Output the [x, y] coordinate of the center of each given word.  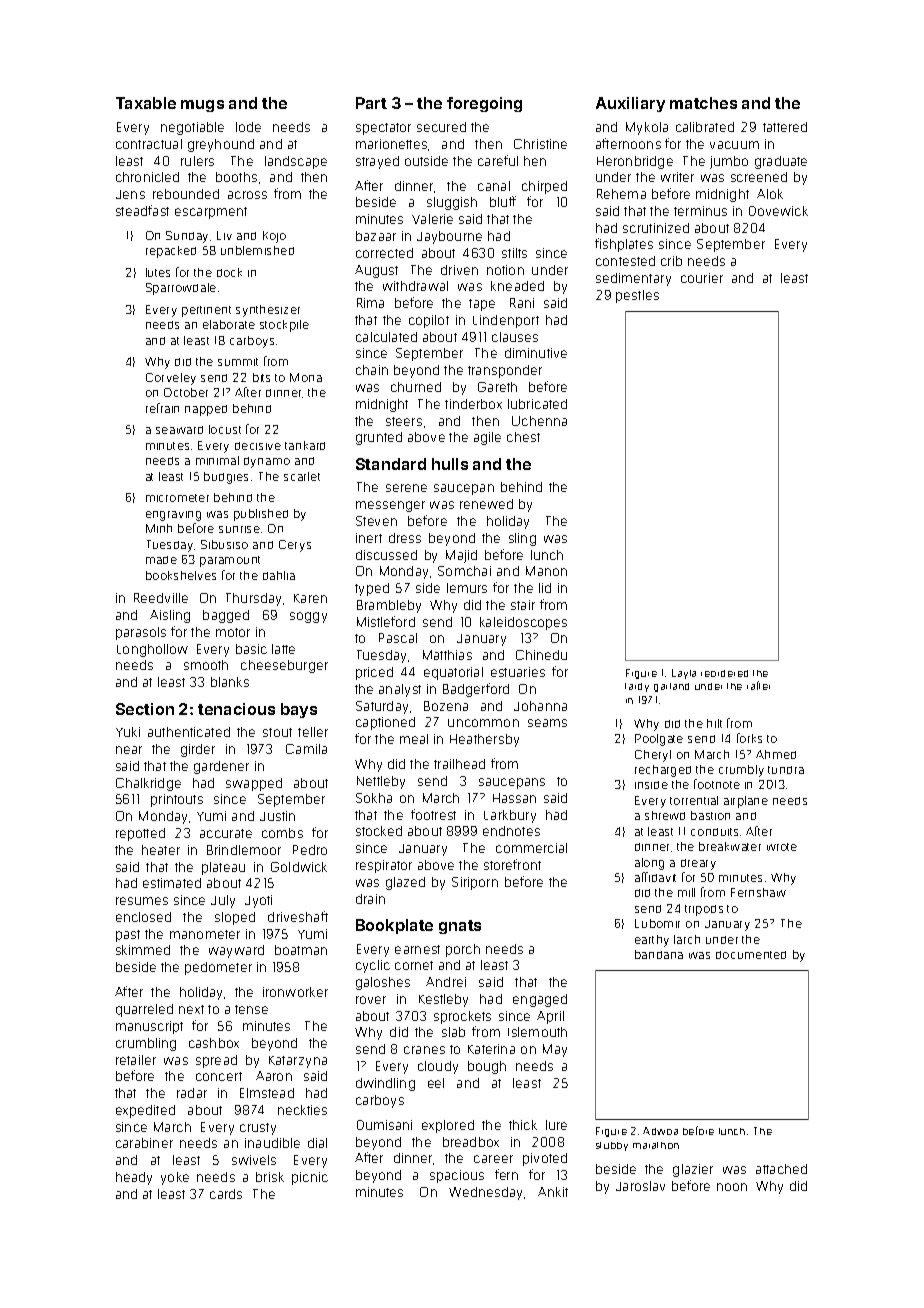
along [649, 864]
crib [671, 261]
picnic [310, 1178]
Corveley [171, 379]
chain [372, 370]
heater [161, 850]
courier [702, 278]
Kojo [274, 237]
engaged [540, 1000]
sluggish [452, 203]
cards [226, 1194]
